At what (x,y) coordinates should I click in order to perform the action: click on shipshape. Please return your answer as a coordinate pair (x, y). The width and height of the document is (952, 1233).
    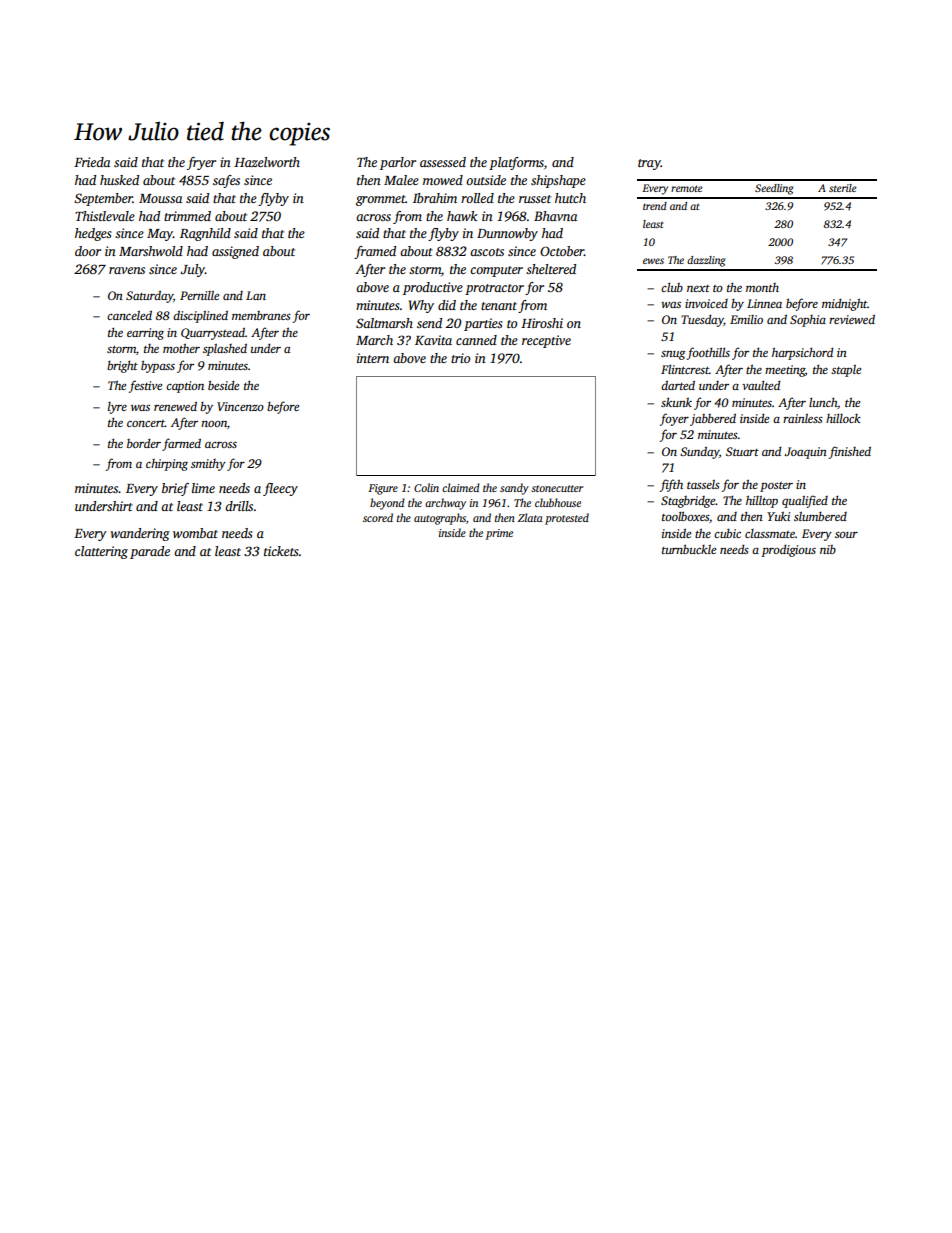
    Looking at the image, I should click on (558, 181).
